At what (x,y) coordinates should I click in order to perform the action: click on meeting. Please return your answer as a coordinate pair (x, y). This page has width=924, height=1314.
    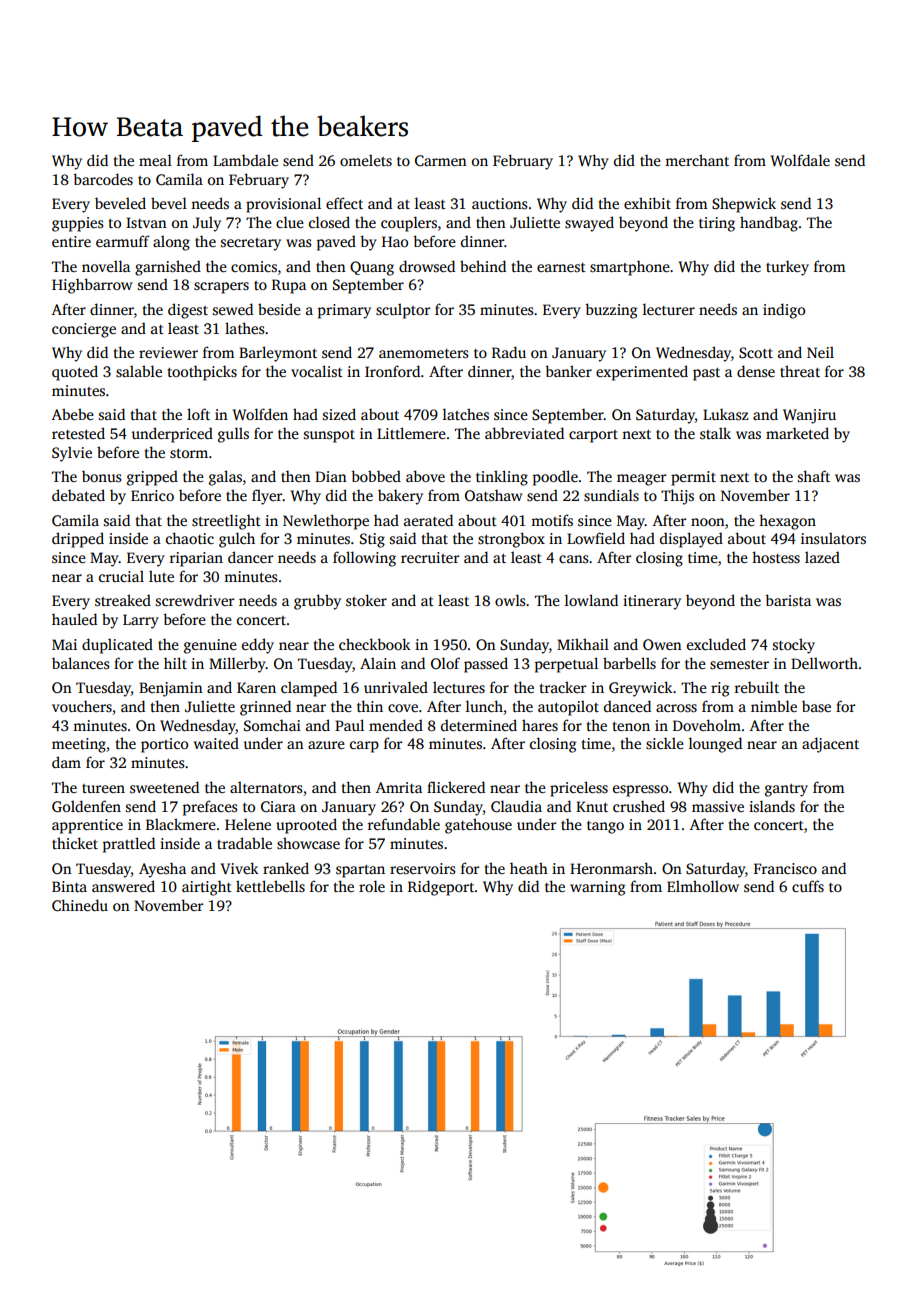
    Looking at the image, I should click on (79, 745).
